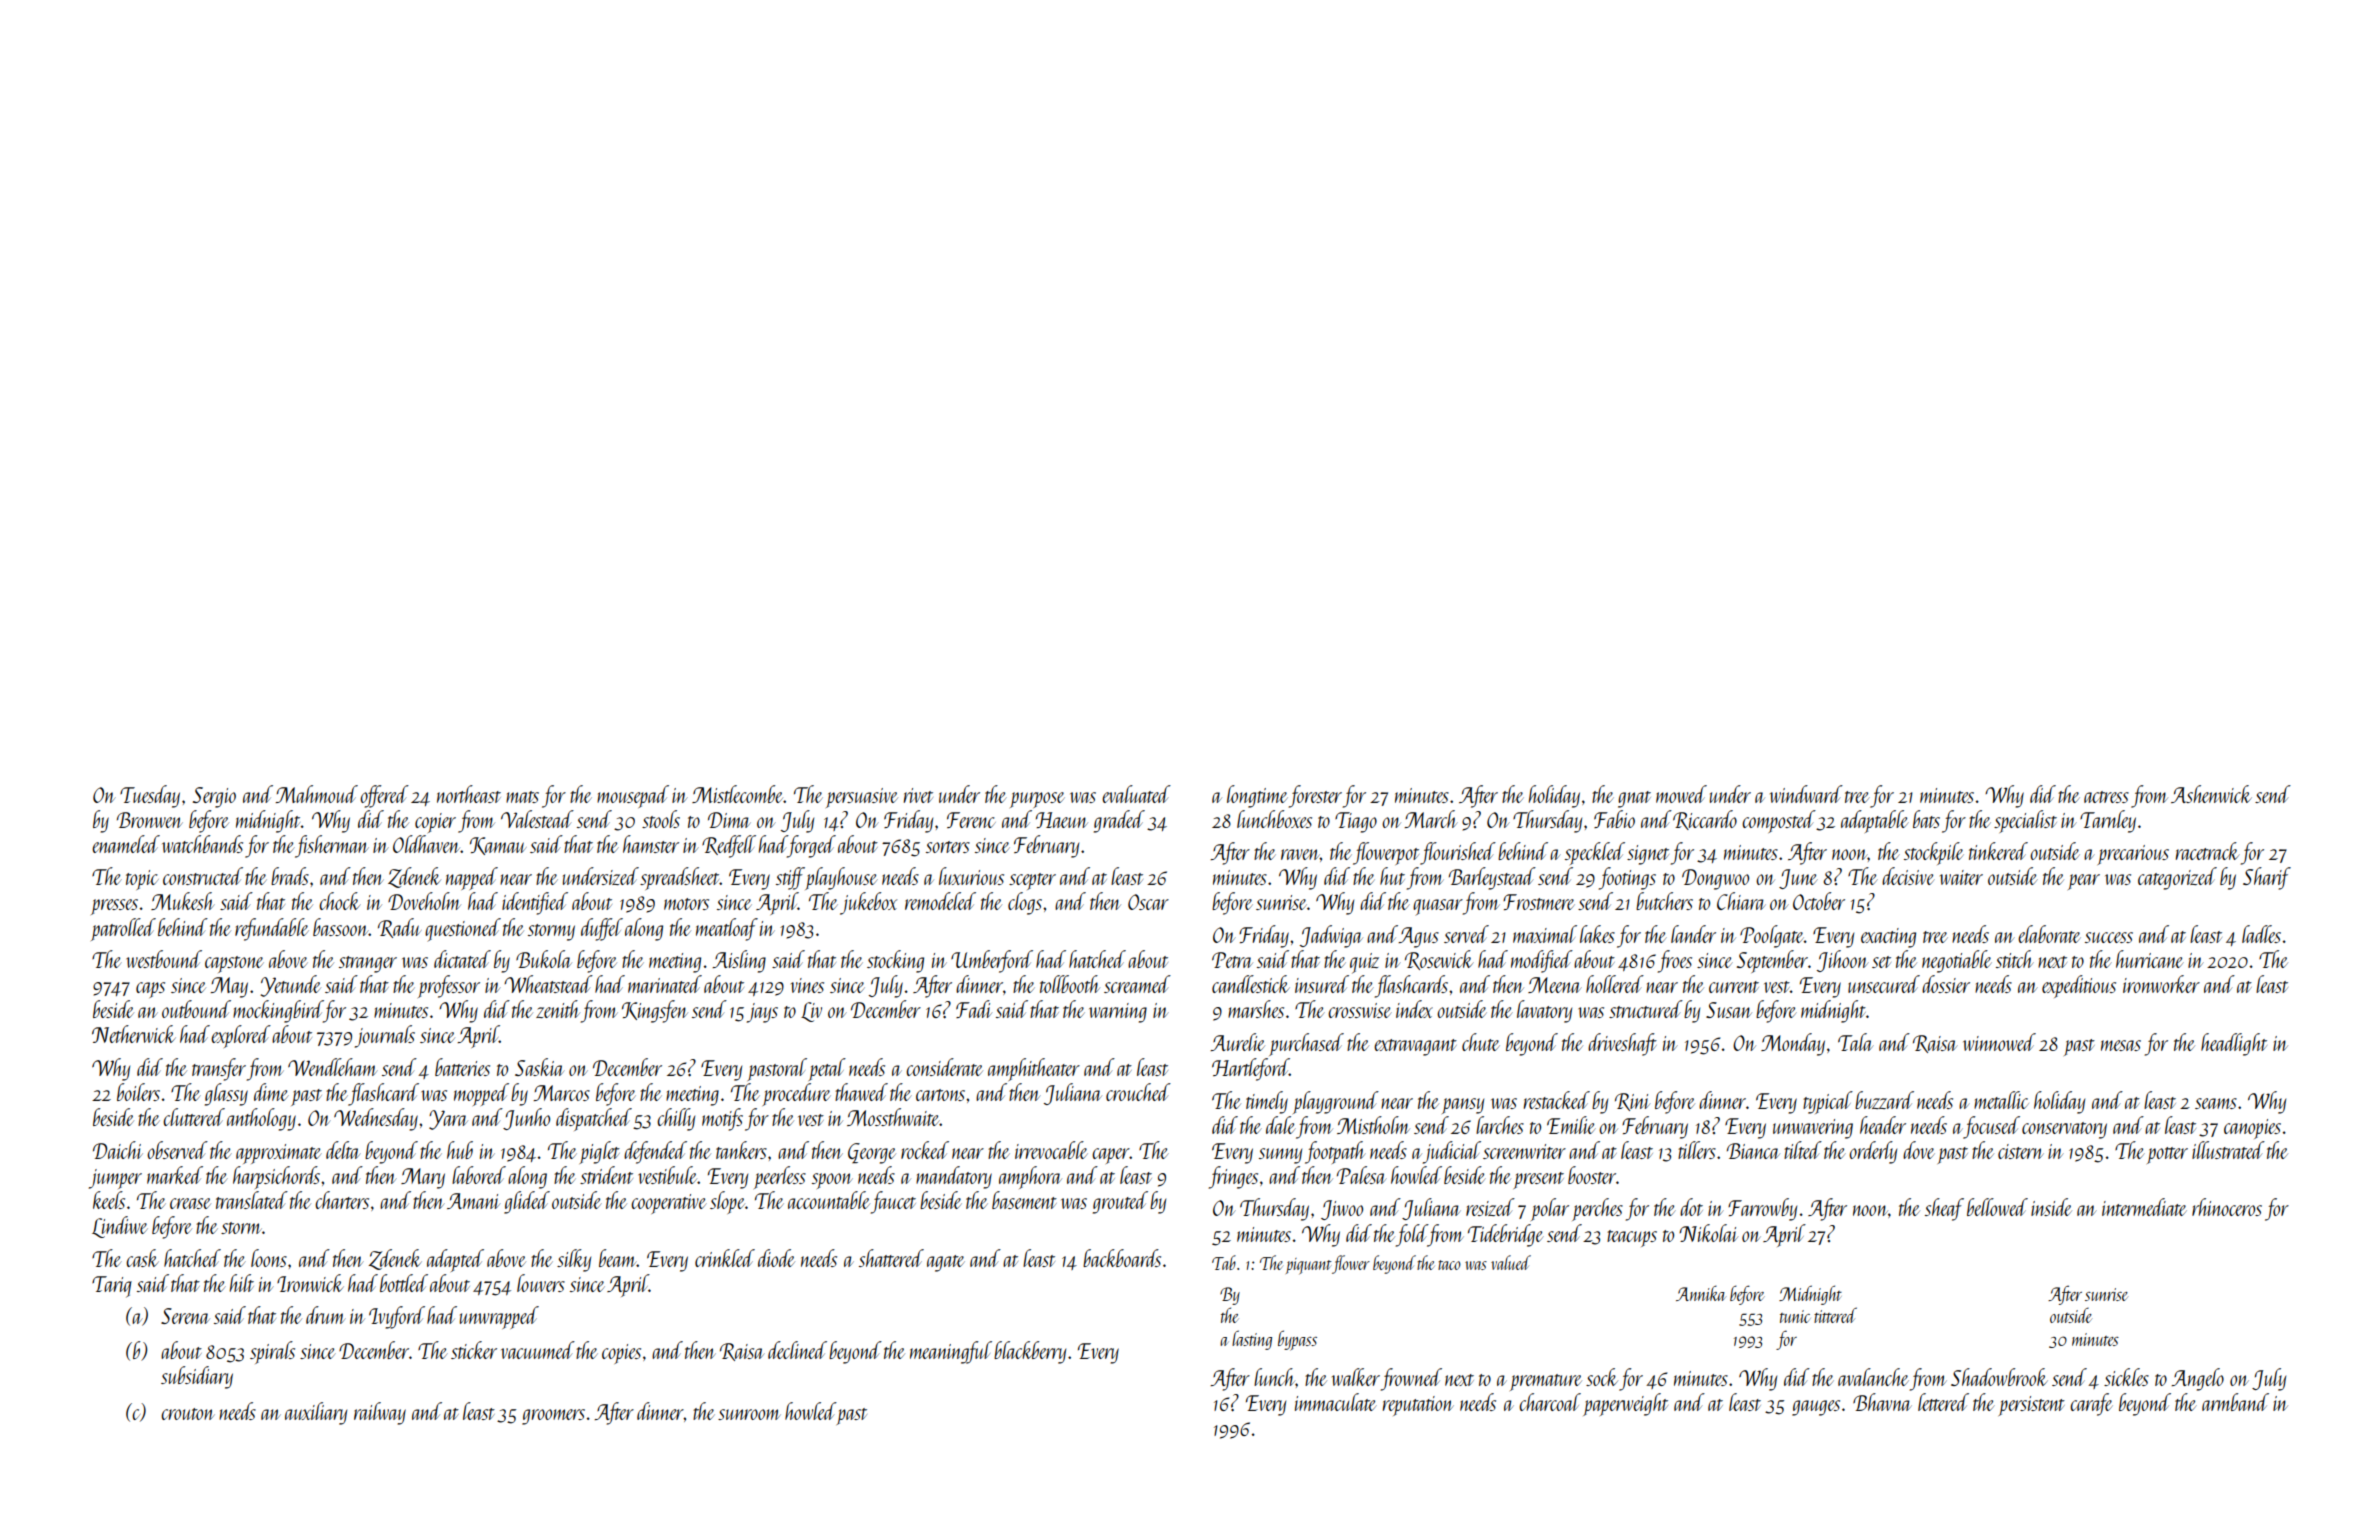 The width and height of the page is (2380, 1540). I want to click on playground, so click(1336, 1102).
